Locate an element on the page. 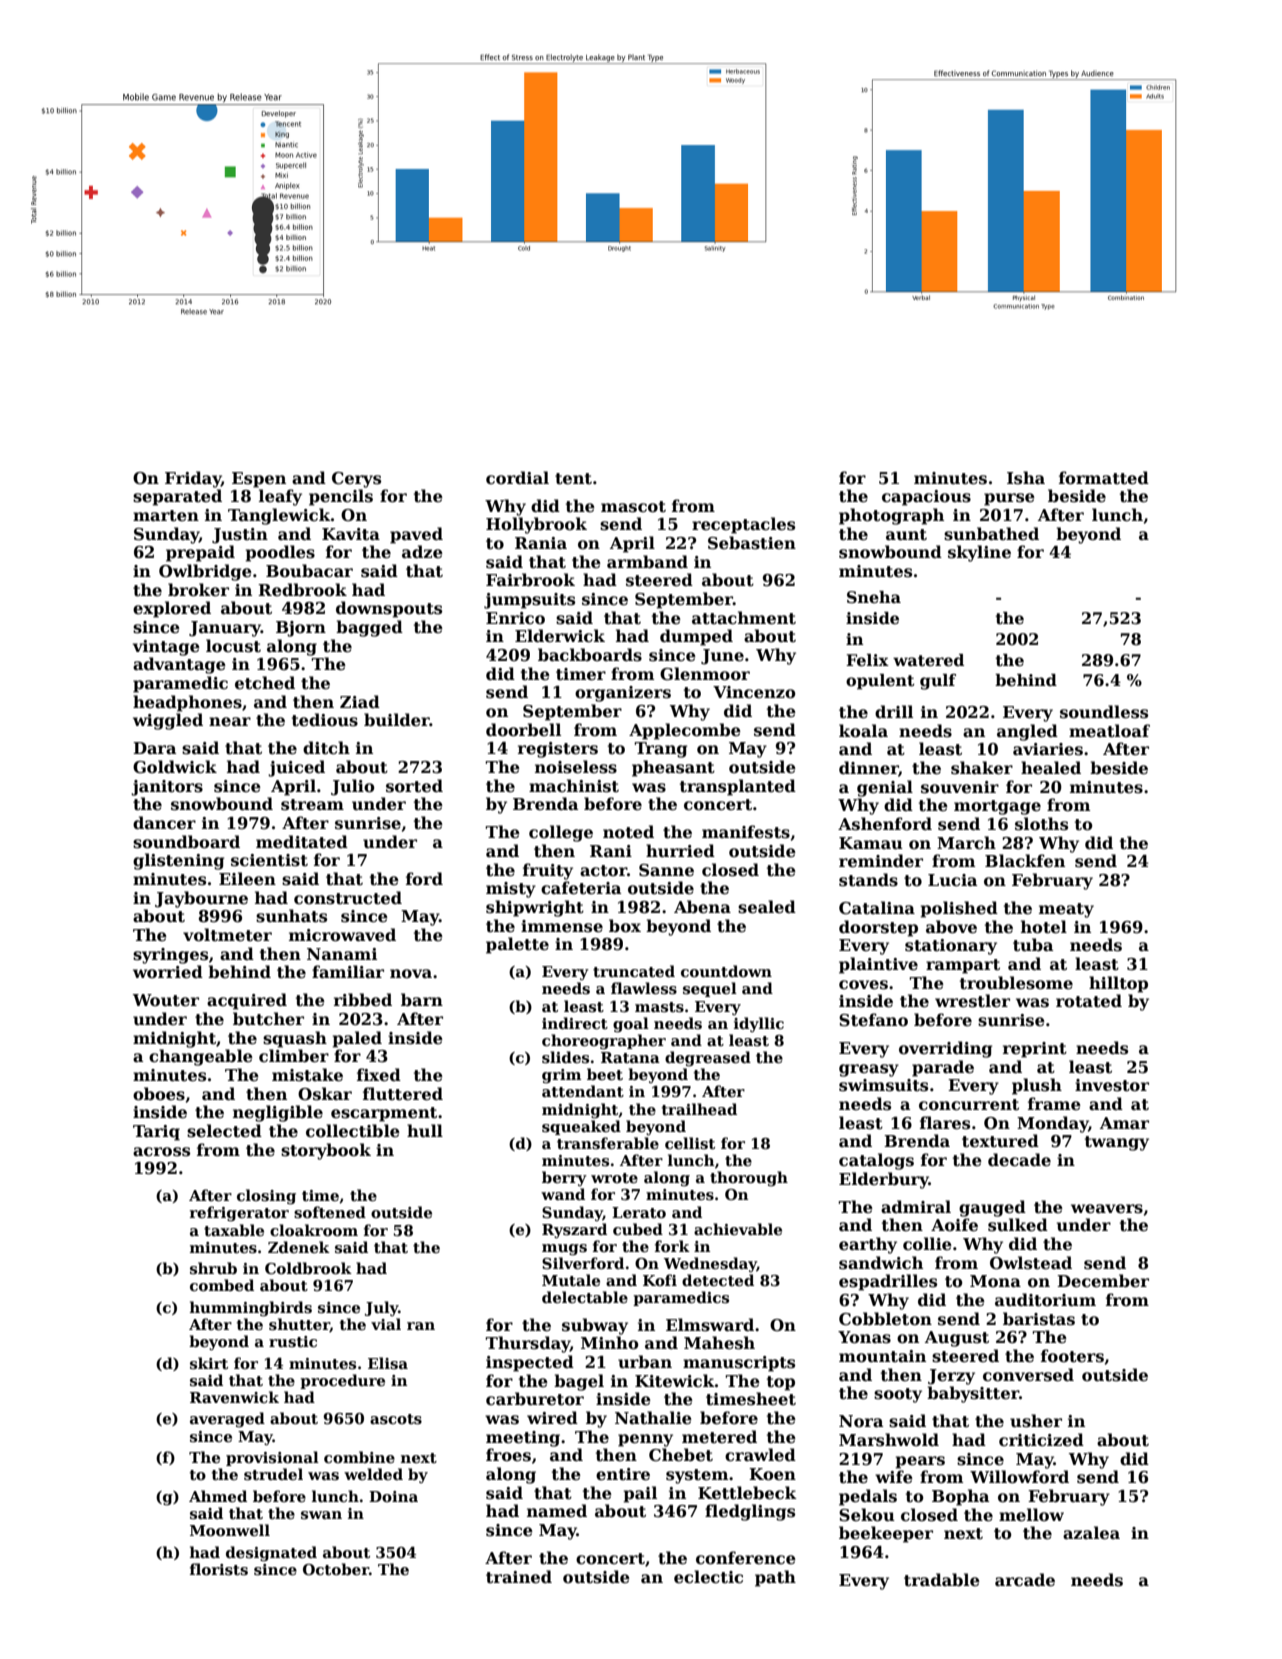 The width and height of the page is (1282, 1659). constructed is located at coordinates (348, 898).
